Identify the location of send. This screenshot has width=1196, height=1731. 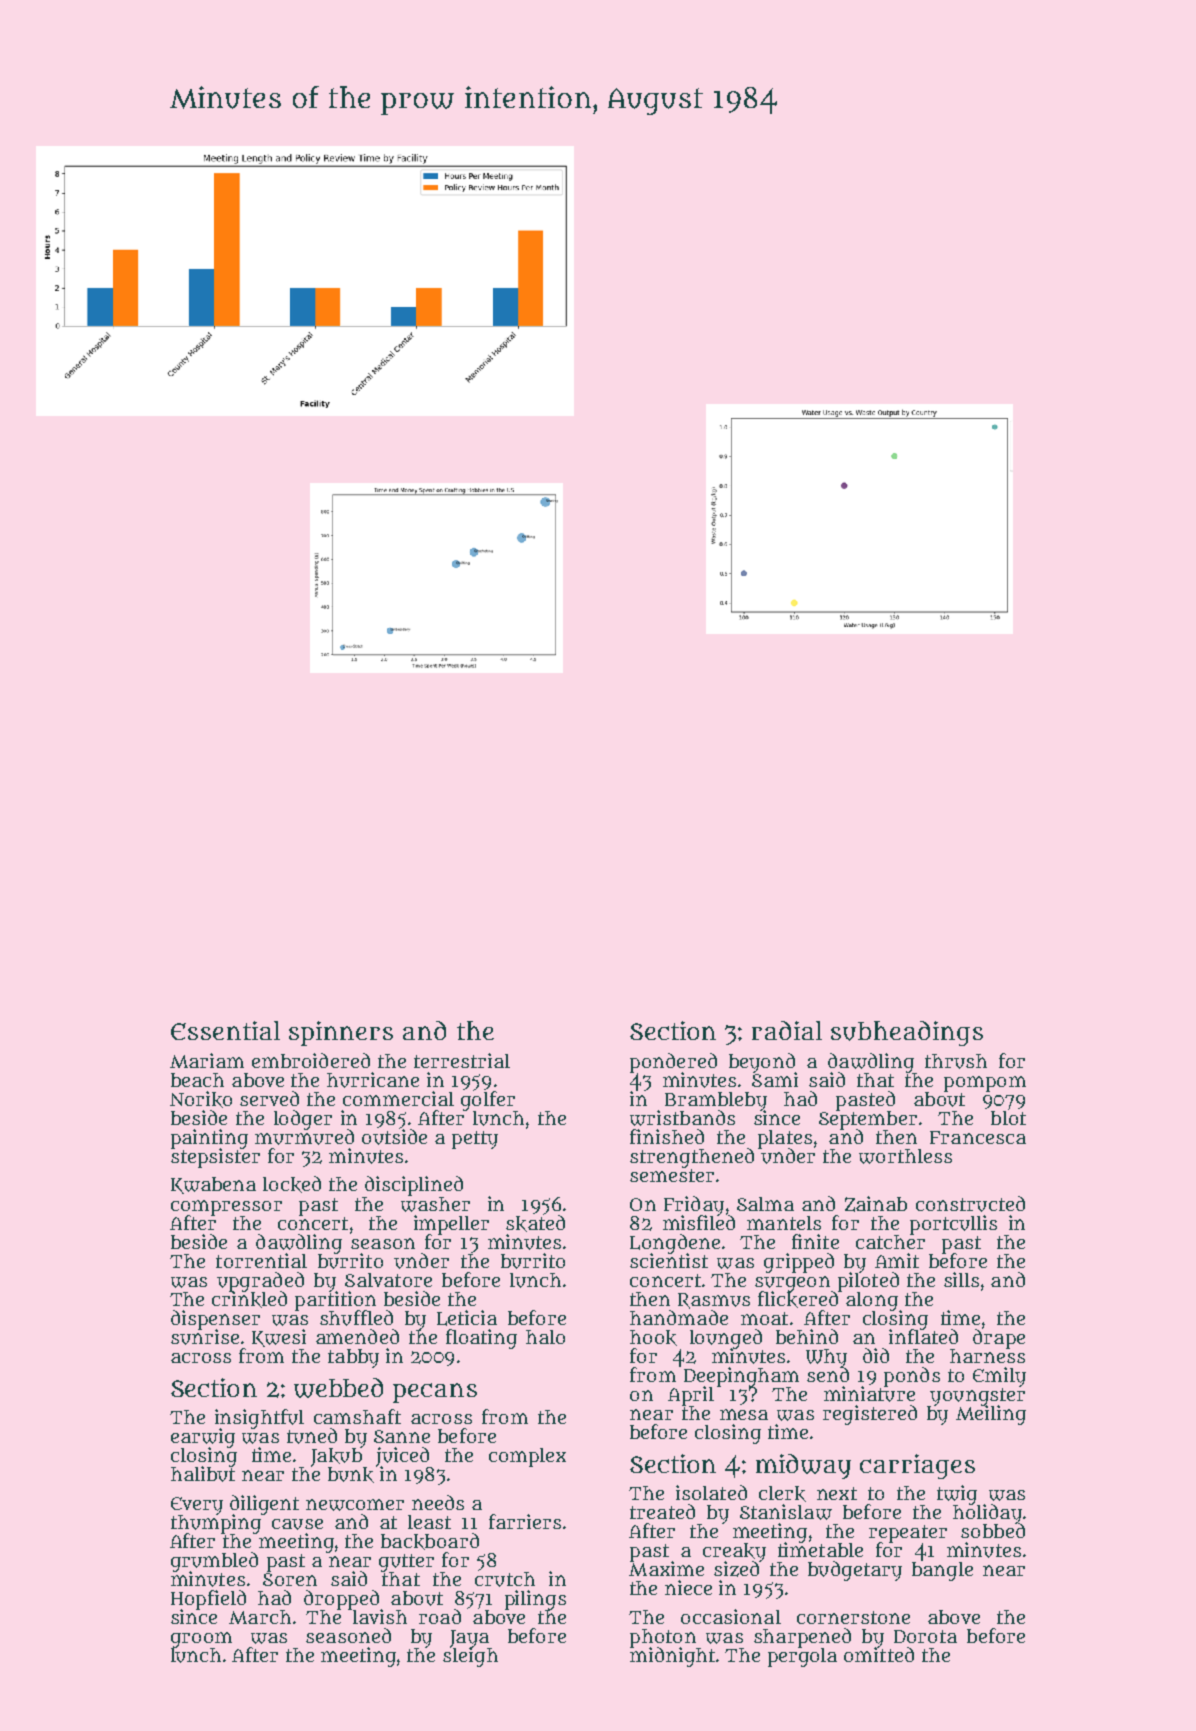
(828, 1374).
